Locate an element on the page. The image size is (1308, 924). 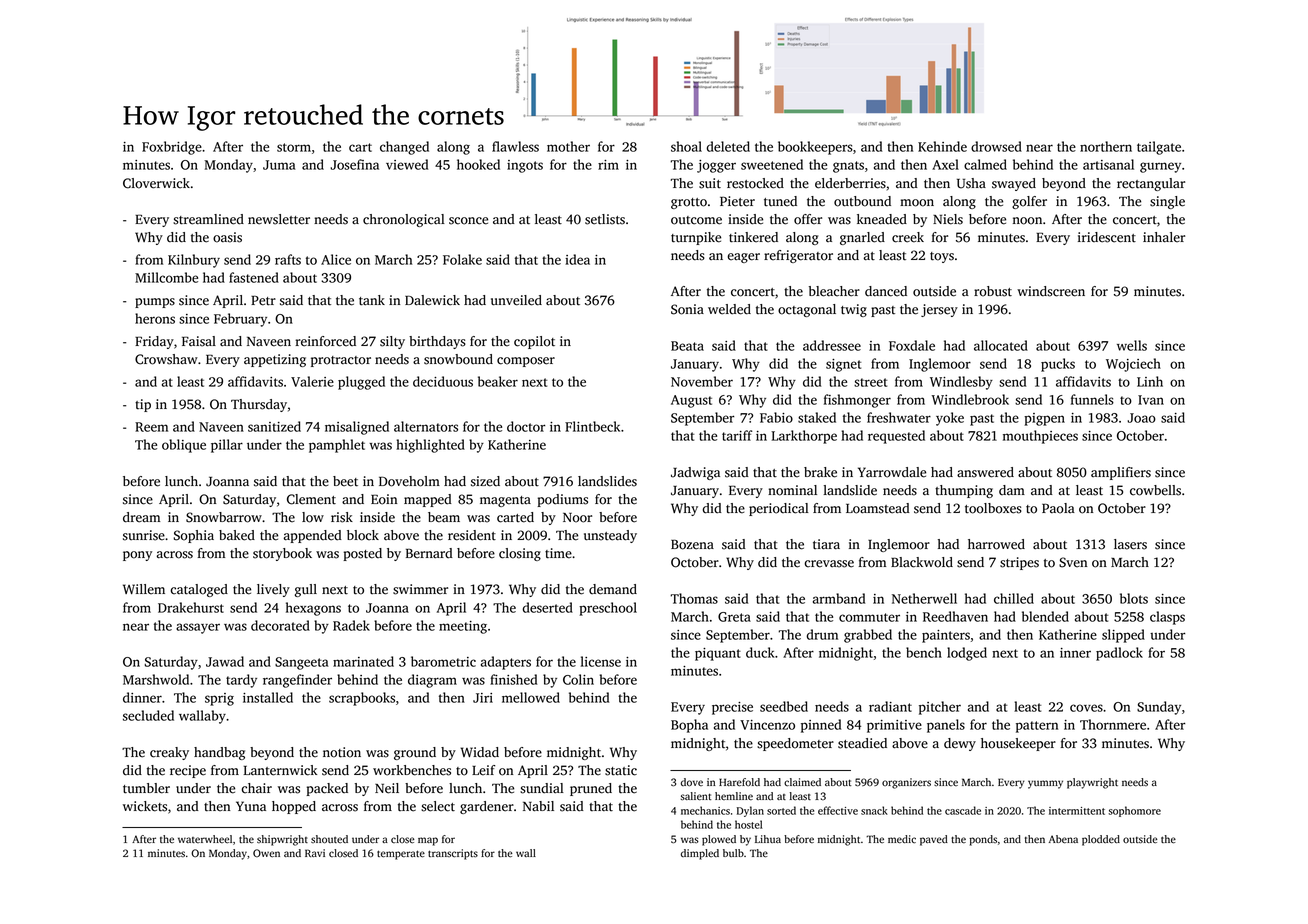
wells is located at coordinates (1132, 345).
